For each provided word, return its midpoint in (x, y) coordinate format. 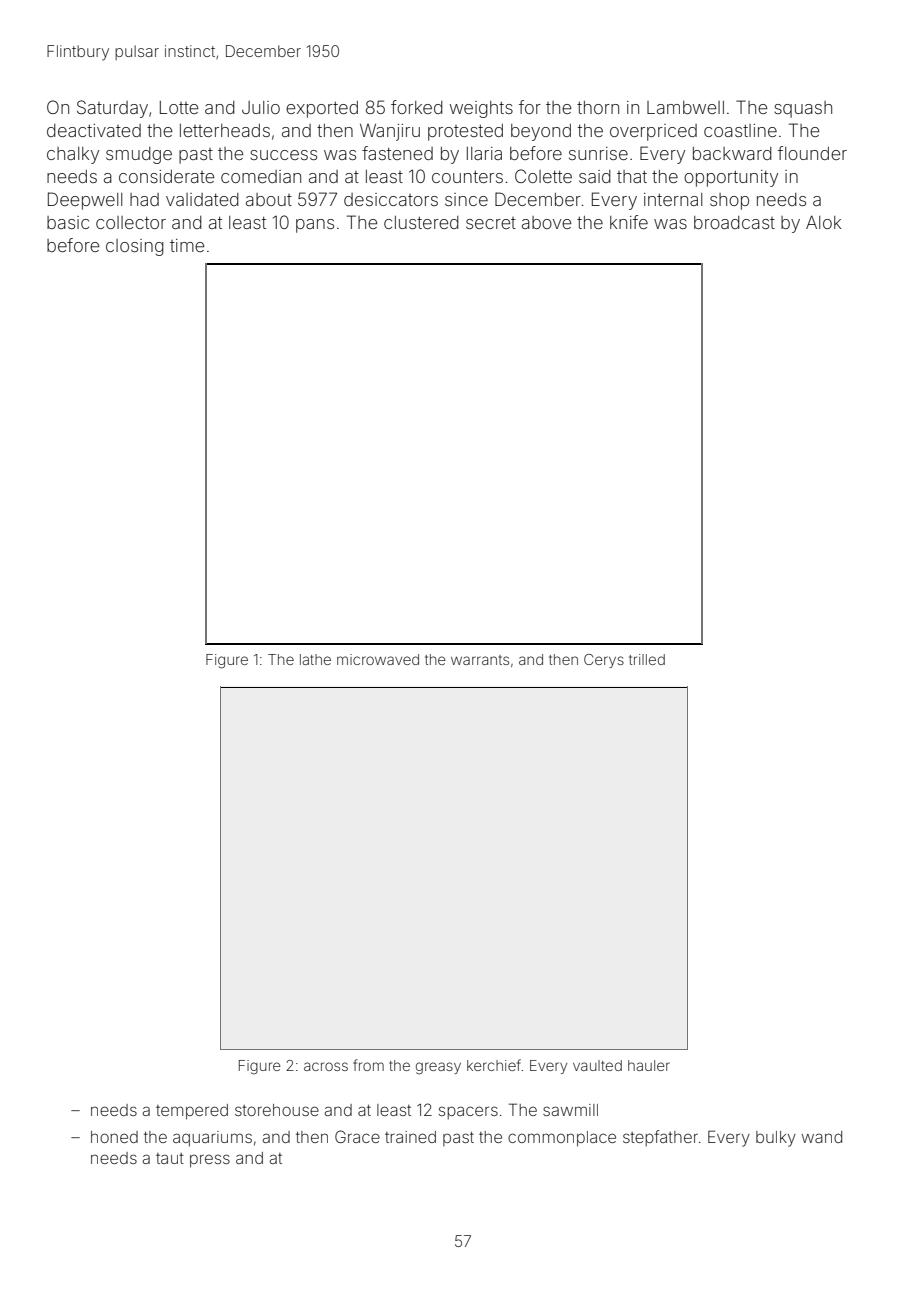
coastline (740, 130)
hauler (649, 1065)
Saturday (112, 109)
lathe (315, 659)
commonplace (562, 1139)
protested (465, 132)
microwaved (378, 659)
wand (822, 1137)
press (210, 1161)
